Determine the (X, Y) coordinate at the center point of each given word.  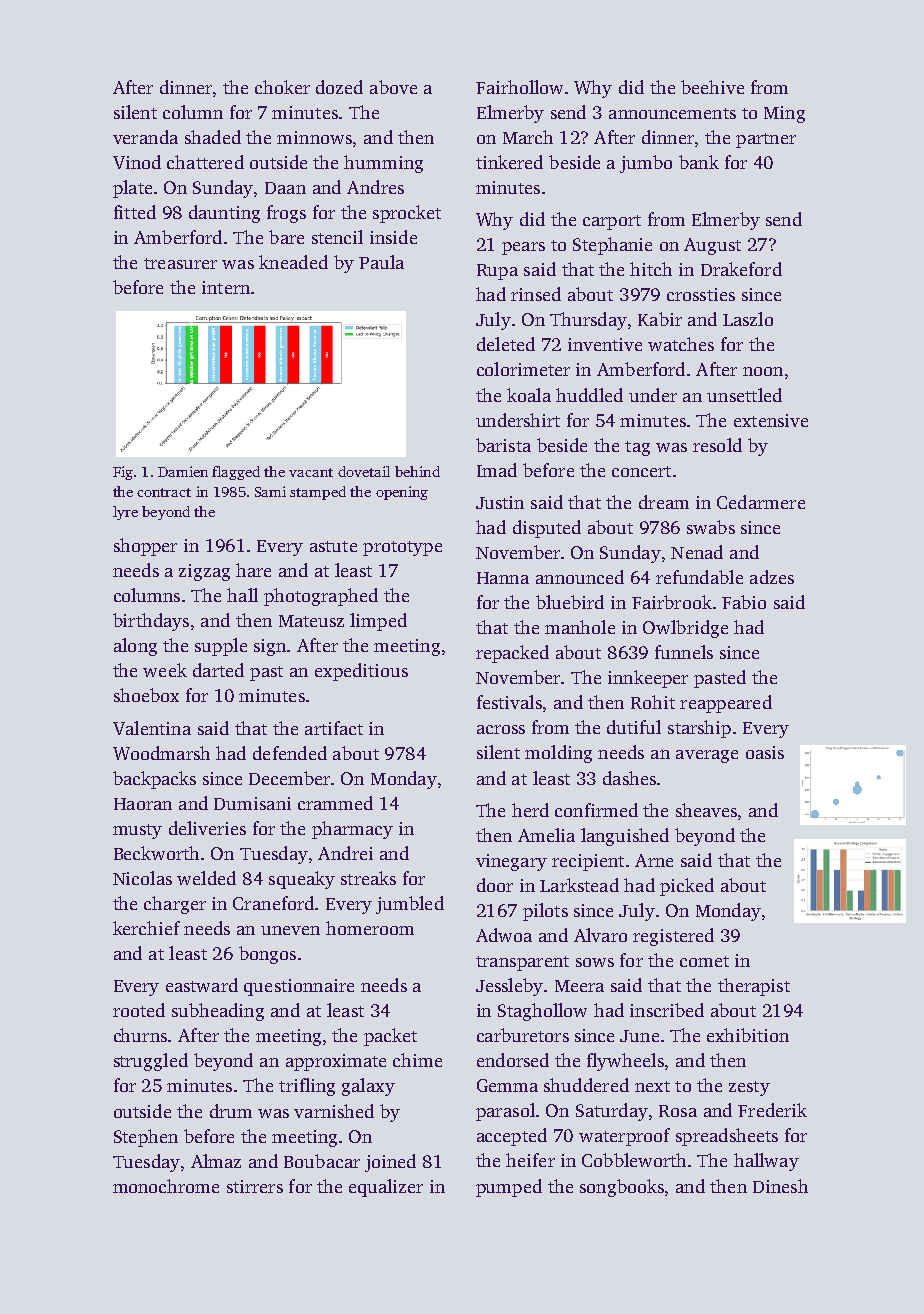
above (393, 87)
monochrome (166, 1186)
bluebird (570, 602)
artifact (334, 728)
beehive (712, 87)
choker (282, 87)
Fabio (744, 602)
